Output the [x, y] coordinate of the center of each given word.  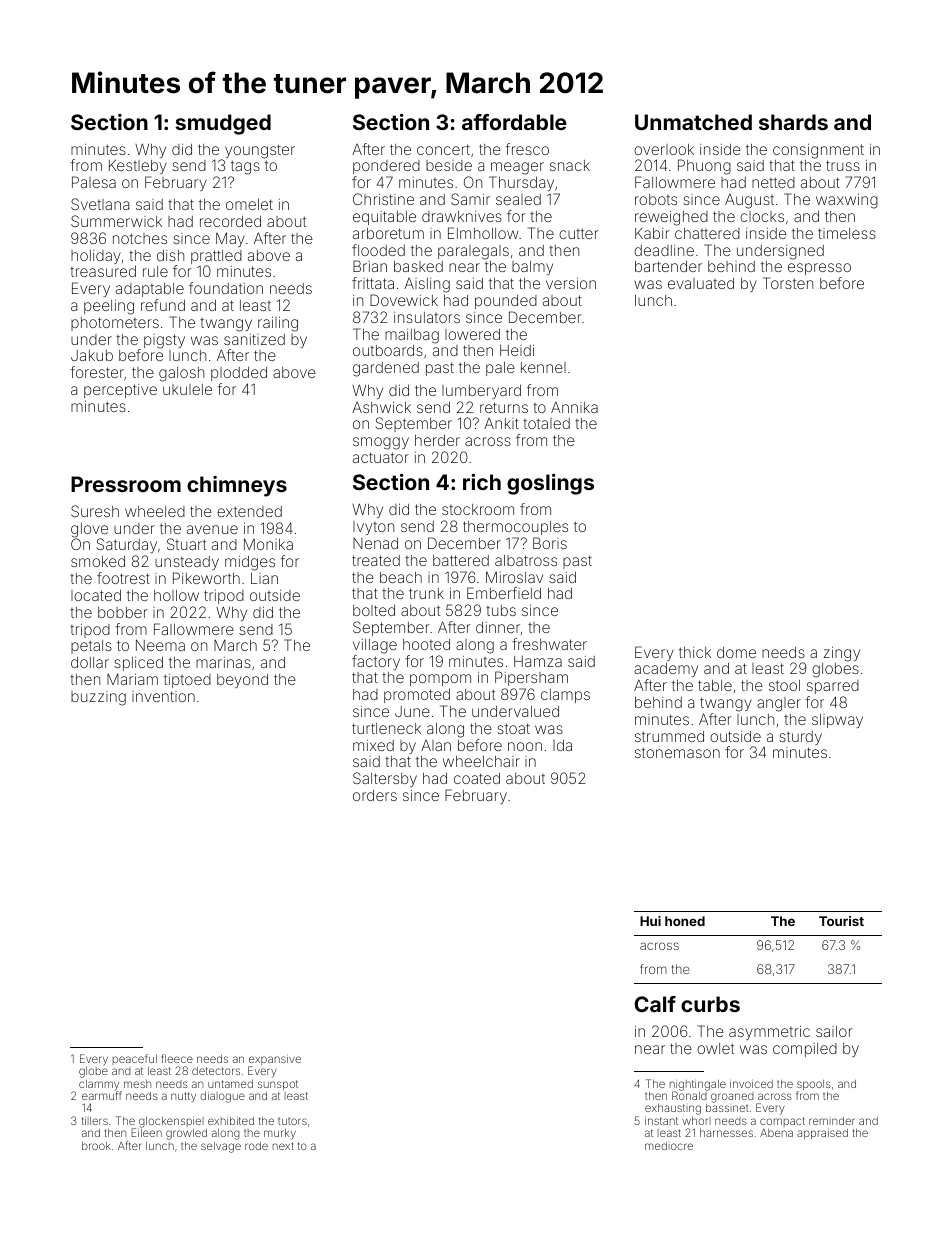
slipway [837, 721]
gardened [386, 369]
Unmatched [693, 122]
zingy [841, 654]
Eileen [146, 1133]
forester [97, 372]
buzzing [98, 698]
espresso [819, 269]
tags [245, 167]
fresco [527, 149]
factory [376, 662]
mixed [373, 745]
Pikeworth [206, 578]
